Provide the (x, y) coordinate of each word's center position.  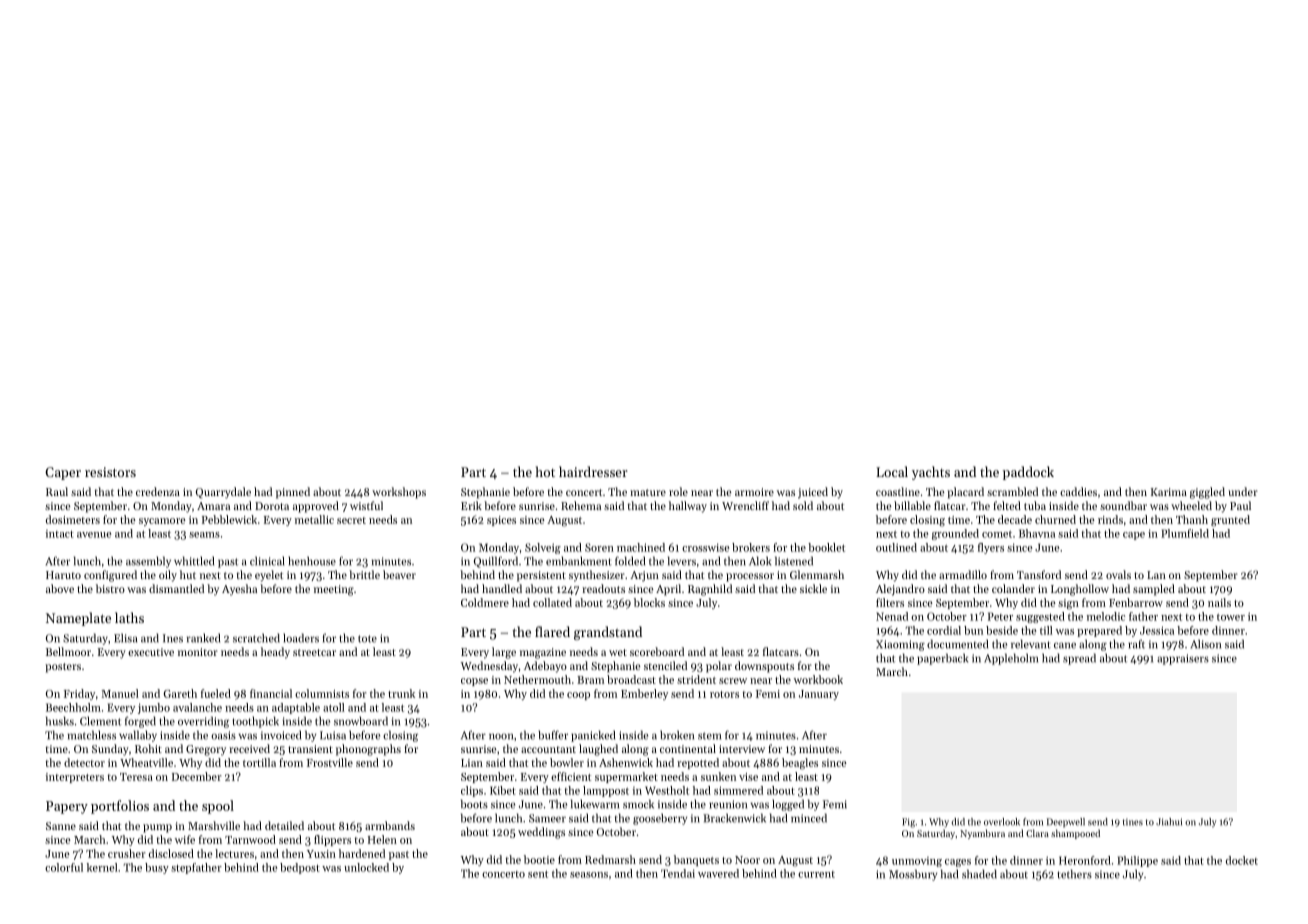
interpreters (75, 778)
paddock (1028, 473)
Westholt (667, 790)
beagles (800, 764)
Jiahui (1169, 822)
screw (733, 681)
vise (748, 777)
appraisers (1183, 659)
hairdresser (593, 471)
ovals (1118, 574)
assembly (148, 562)
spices (501, 521)
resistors (110, 472)
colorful (64, 867)
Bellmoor (68, 651)
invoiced (281, 735)
